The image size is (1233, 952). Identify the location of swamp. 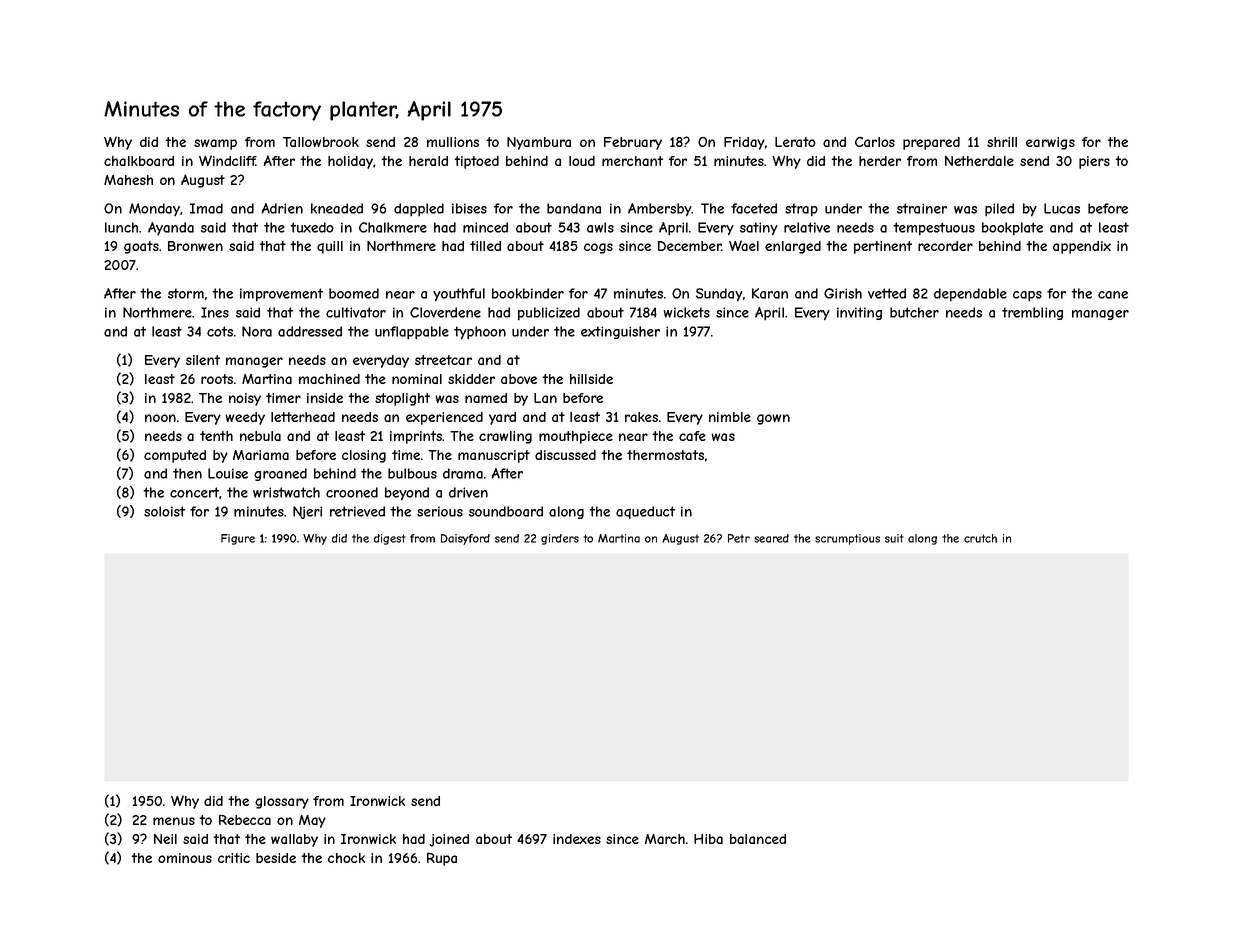
(215, 144).
